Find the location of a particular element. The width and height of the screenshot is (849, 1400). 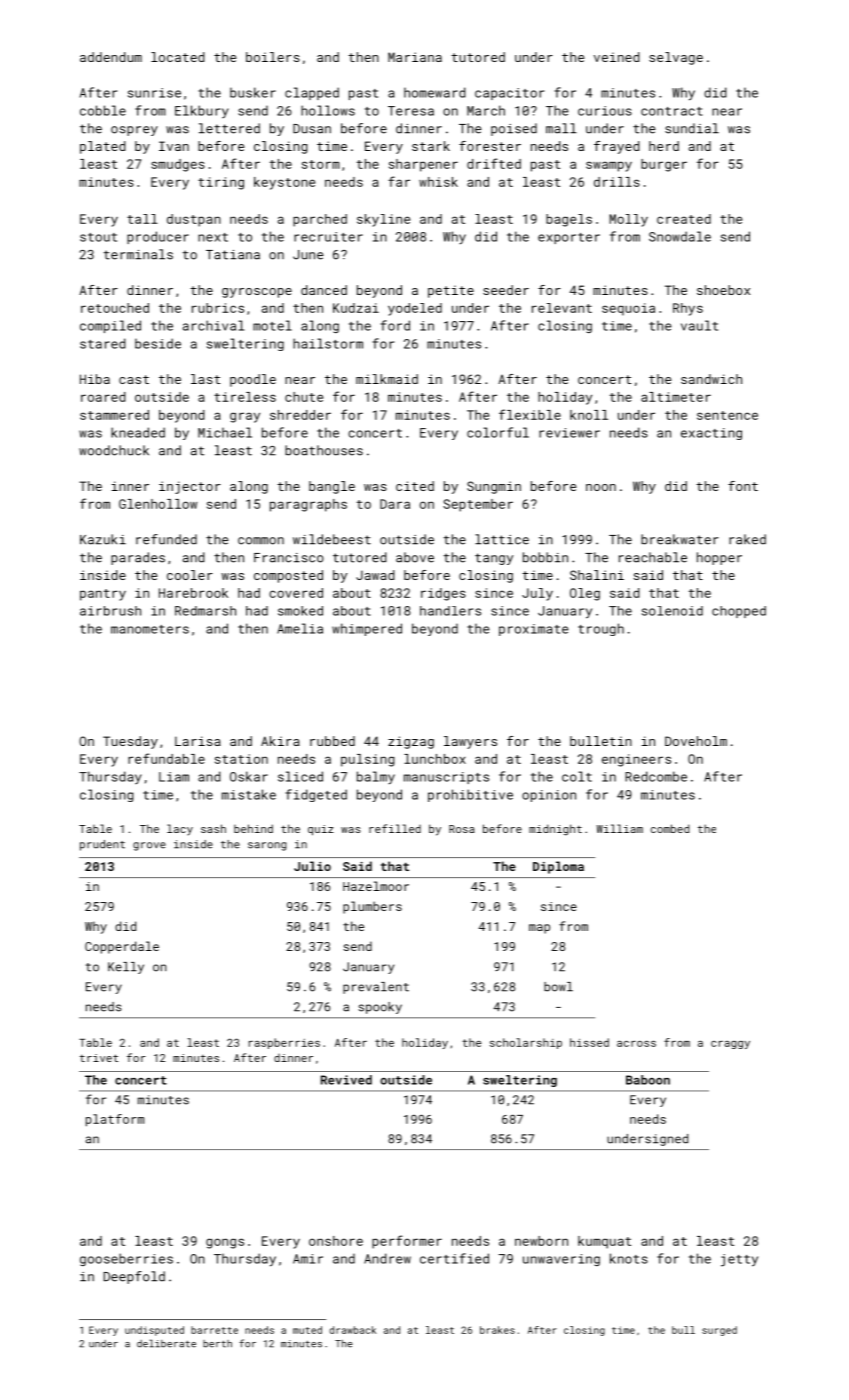

created is located at coordinates (684, 219).
